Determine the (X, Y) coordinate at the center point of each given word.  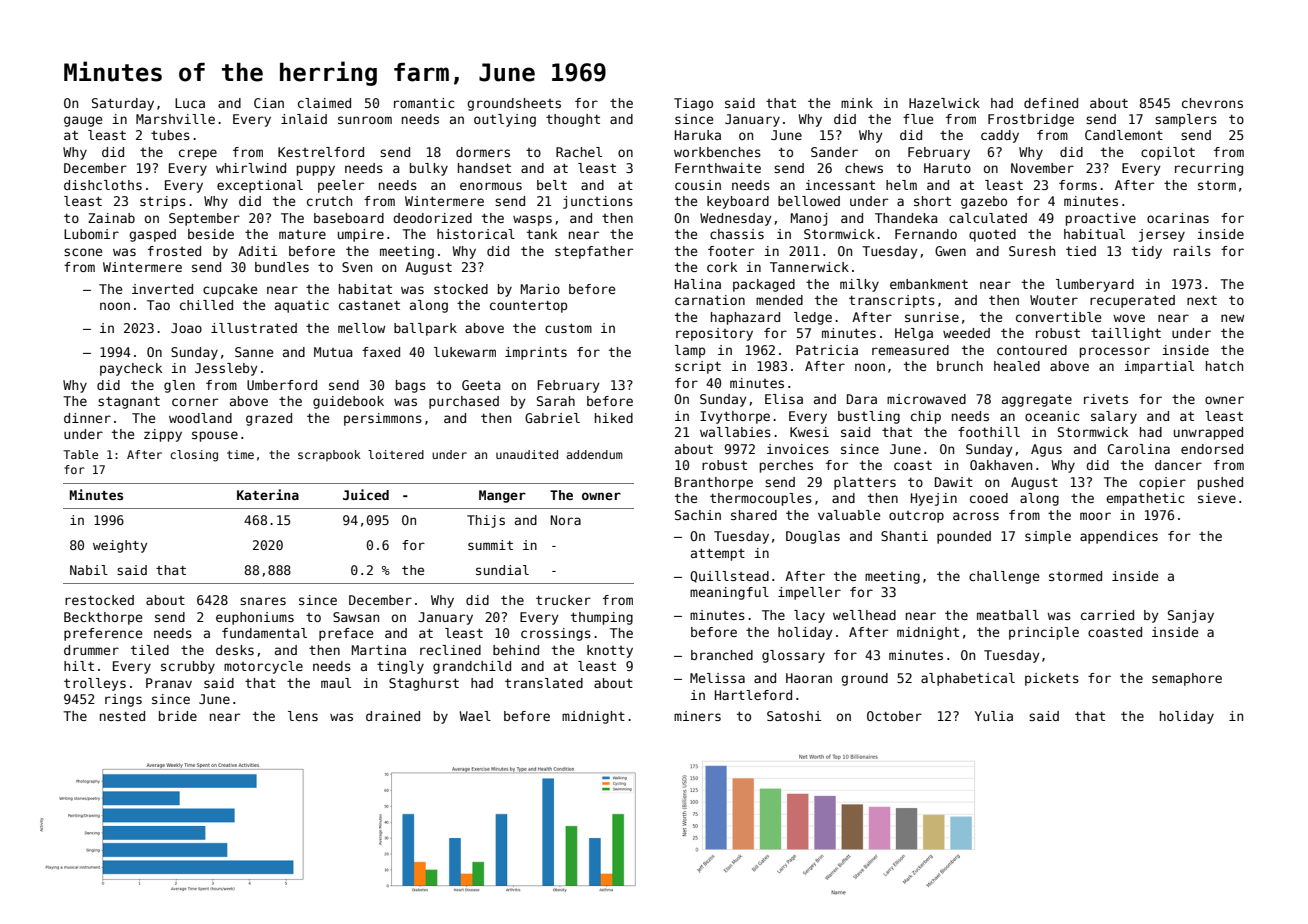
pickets (1052, 679)
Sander (834, 152)
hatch (1224, 366)
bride (178, 716)
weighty (120, 546)
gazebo (984, 202)
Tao (158, 305)
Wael (475, 716)
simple (1048, 537)
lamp (690, 351)
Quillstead (729, 577)
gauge (83, 121)
